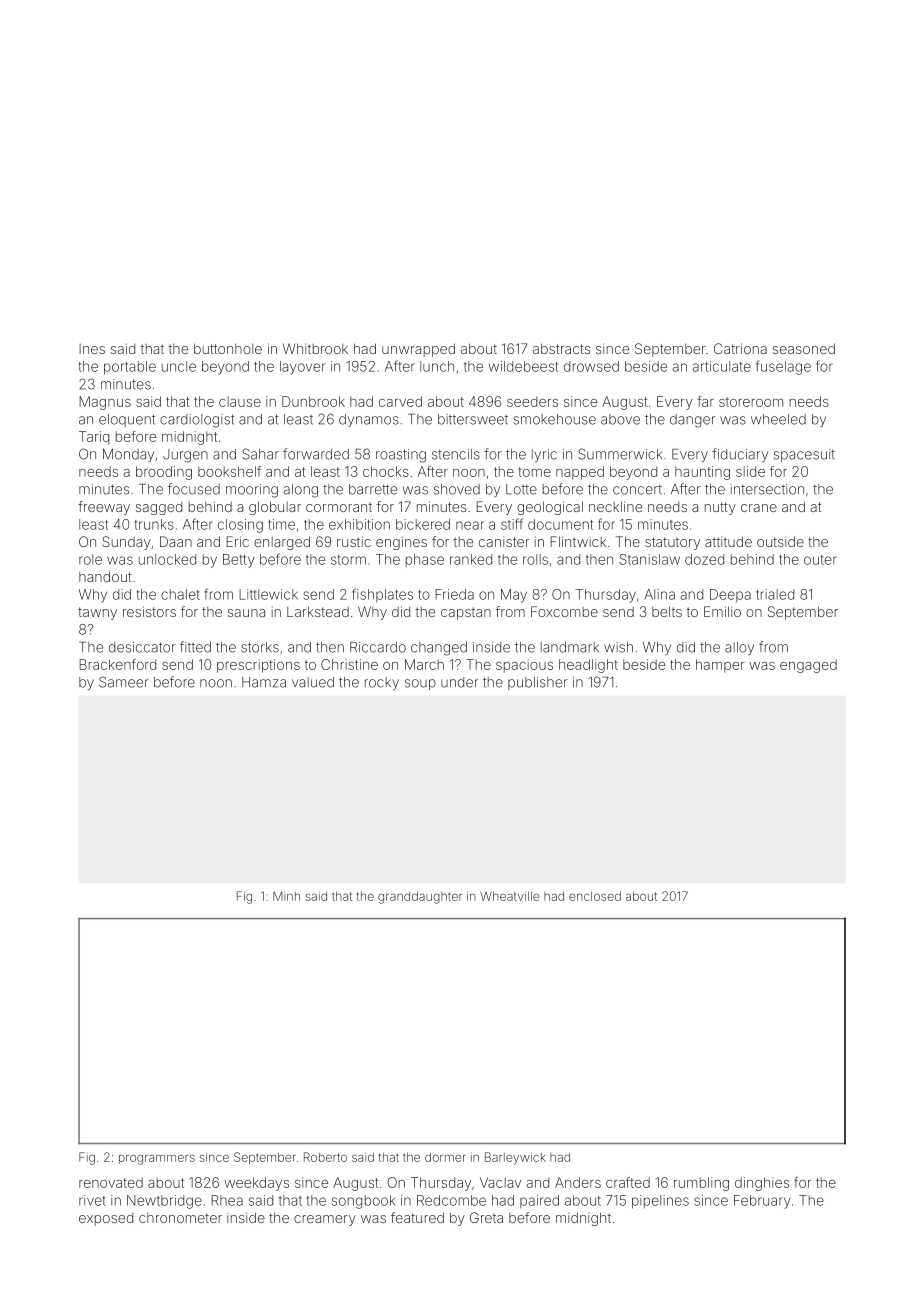 The height and width of the screenshot is (1308, 924). What do you see at coordinates (524, 366) in the screenshot?
I see `wildebeest` at bounding box center [524, 366].
